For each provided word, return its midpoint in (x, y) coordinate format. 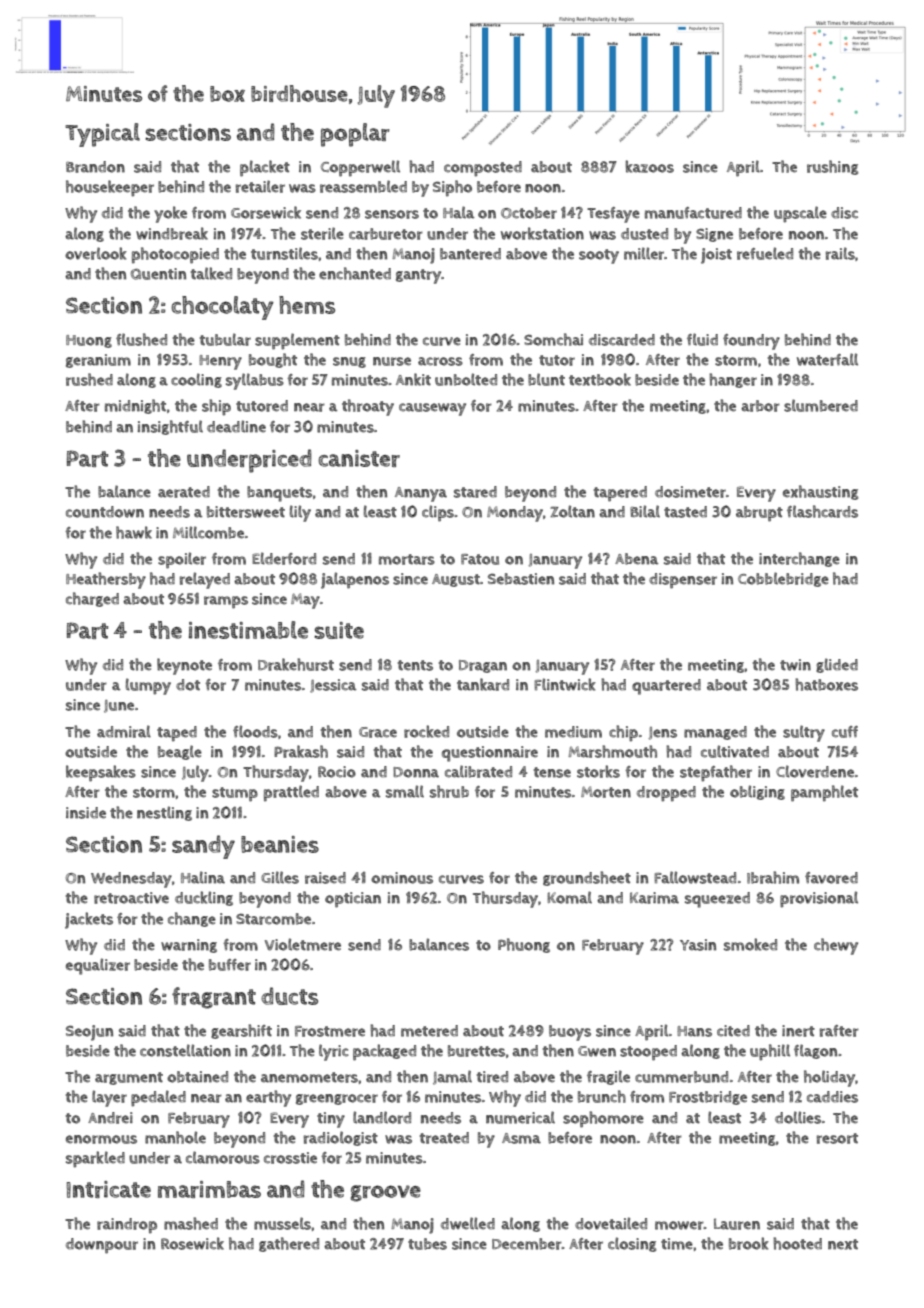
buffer (230, 965)
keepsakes (101, 773)
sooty (599, 256)
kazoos (650, 166)
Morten (606, 792)
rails (840, 253)
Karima (654, 898)
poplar (355, 135)
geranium (98, 361)
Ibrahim (773, 877)
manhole (175, 1137)
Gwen (597, 1051)
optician (353, 900)
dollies (798, 1117)
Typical (102, 135)
